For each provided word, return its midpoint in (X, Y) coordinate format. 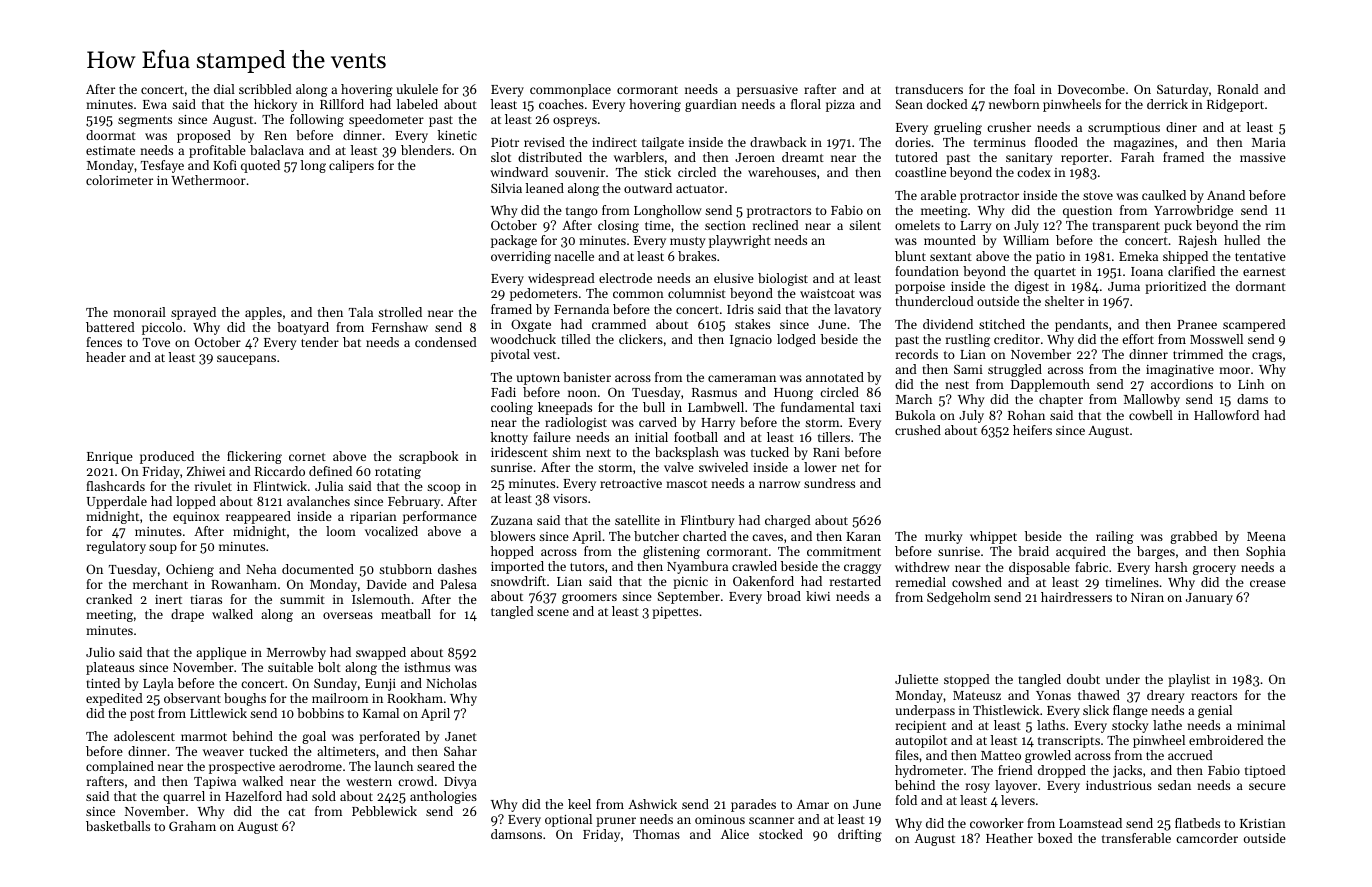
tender (320, 342)
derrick (1167, 104)
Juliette (916, 679)
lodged (796, 340)
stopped (967, 680)
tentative (1260, 256)
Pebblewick (384, 811)
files (907, 755)
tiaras (206, 599)
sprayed (193, 313)
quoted (260, 166)
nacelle (574, 256)
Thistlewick (1006, 710)
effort (1138, 339)
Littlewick (218, 713)
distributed (550, 157)
